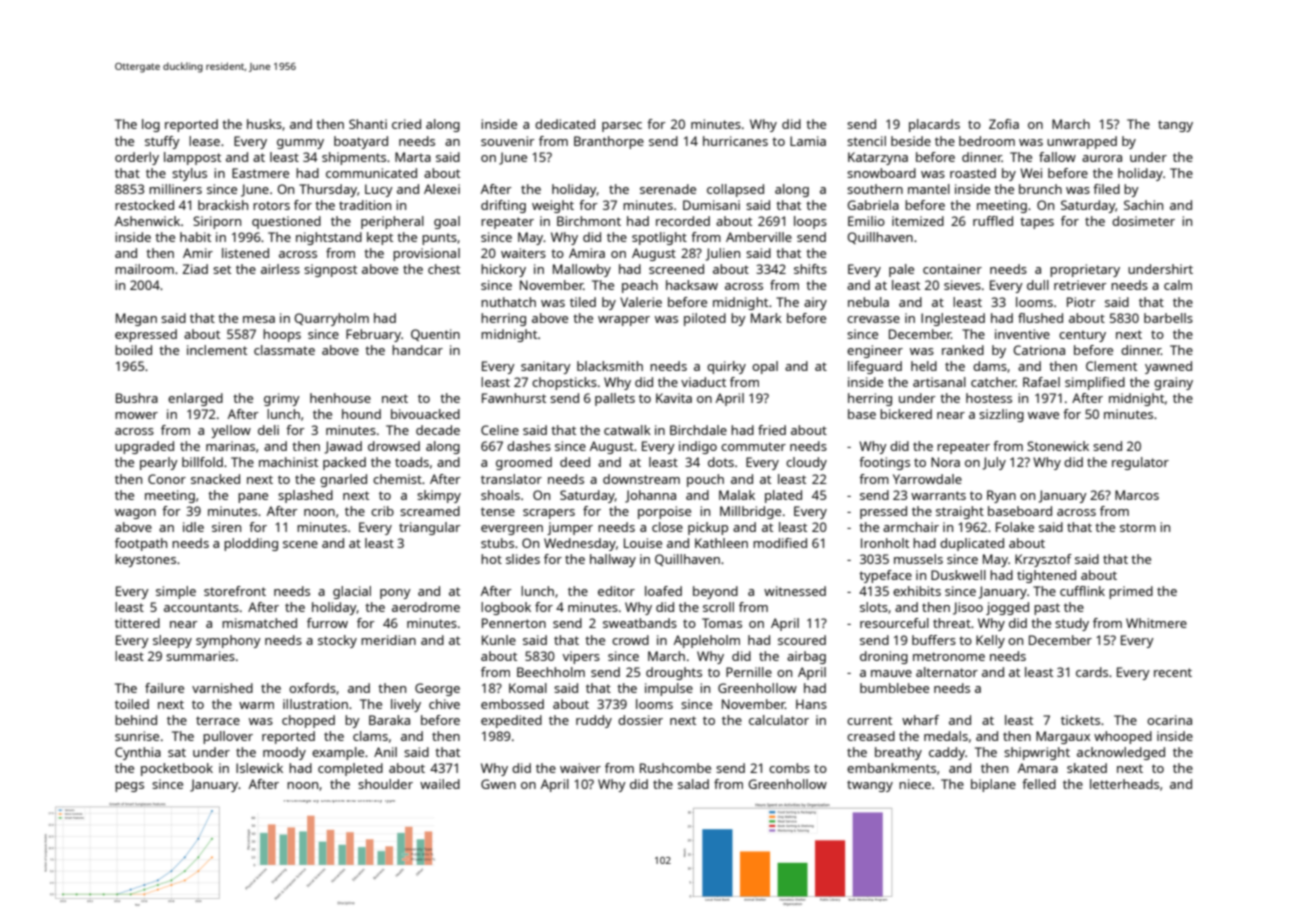 The image size is (1308, 924). Describe the element at coordinates (1004, 124) in the page. I see `Zofia` at that location.
